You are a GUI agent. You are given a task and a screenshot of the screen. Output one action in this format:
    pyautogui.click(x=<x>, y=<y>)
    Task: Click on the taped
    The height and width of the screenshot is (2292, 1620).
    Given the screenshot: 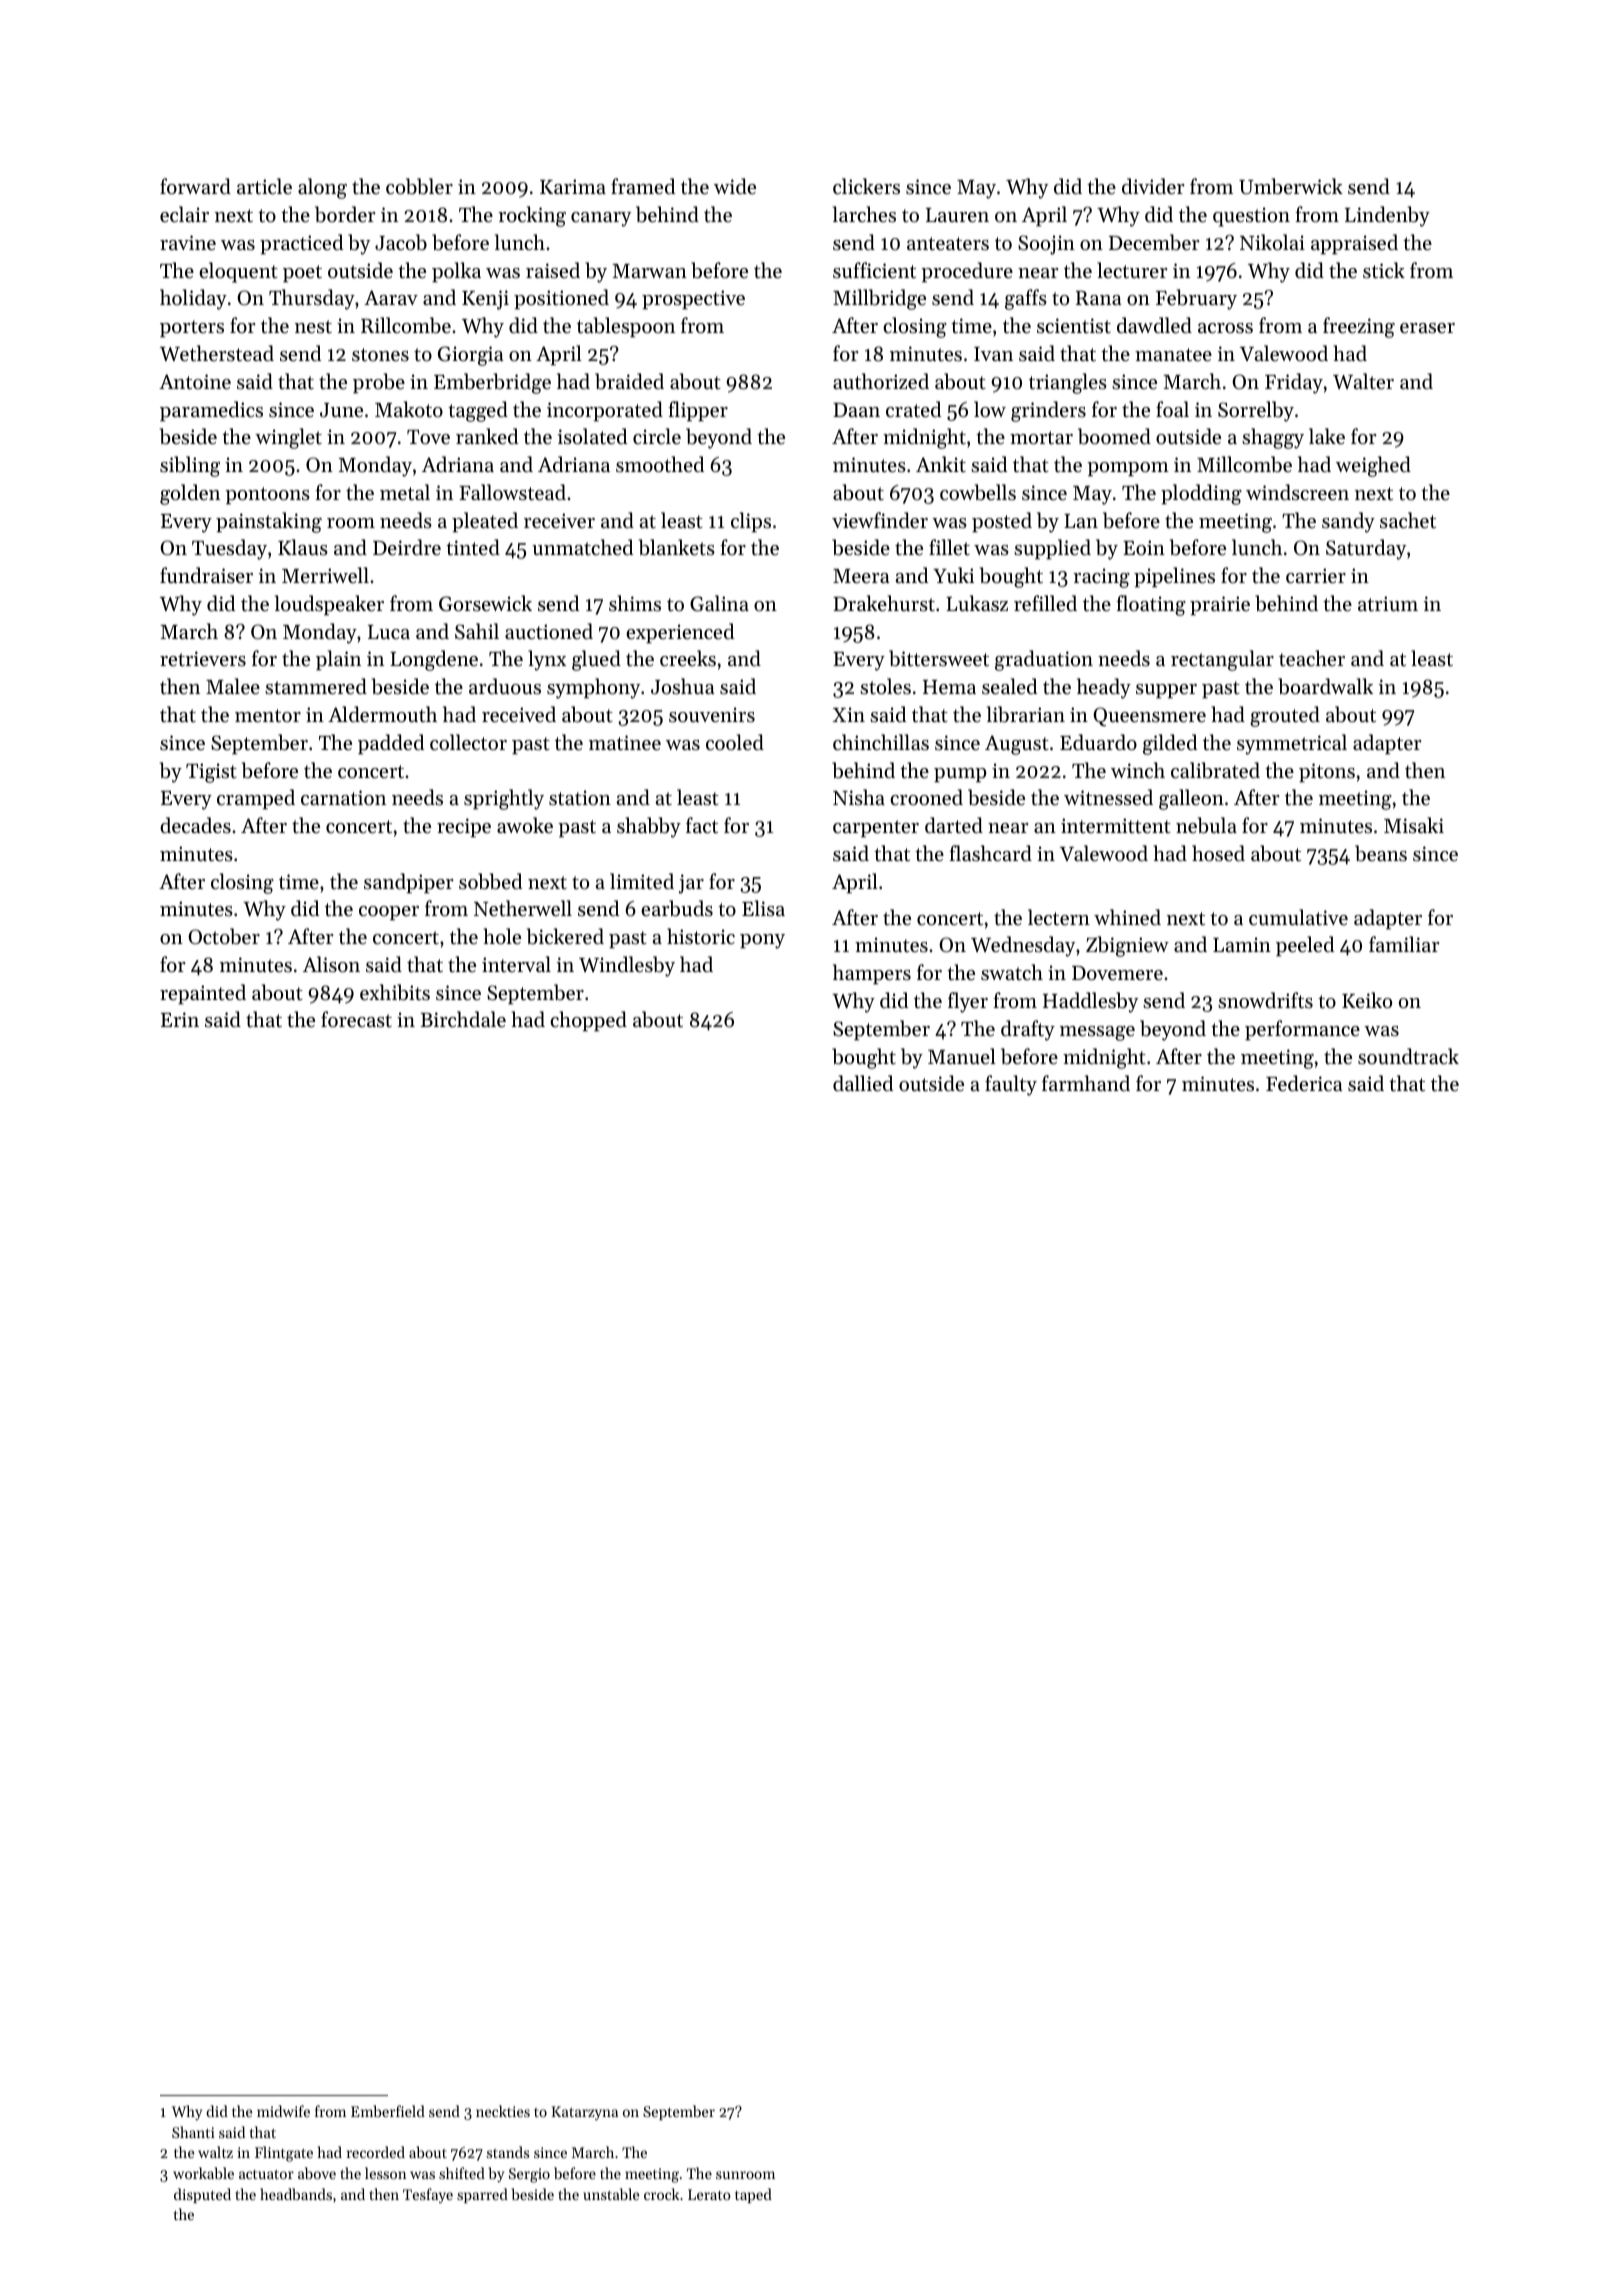 What is the action you would take?
    pyautogui.click(x=753, y=2195)
